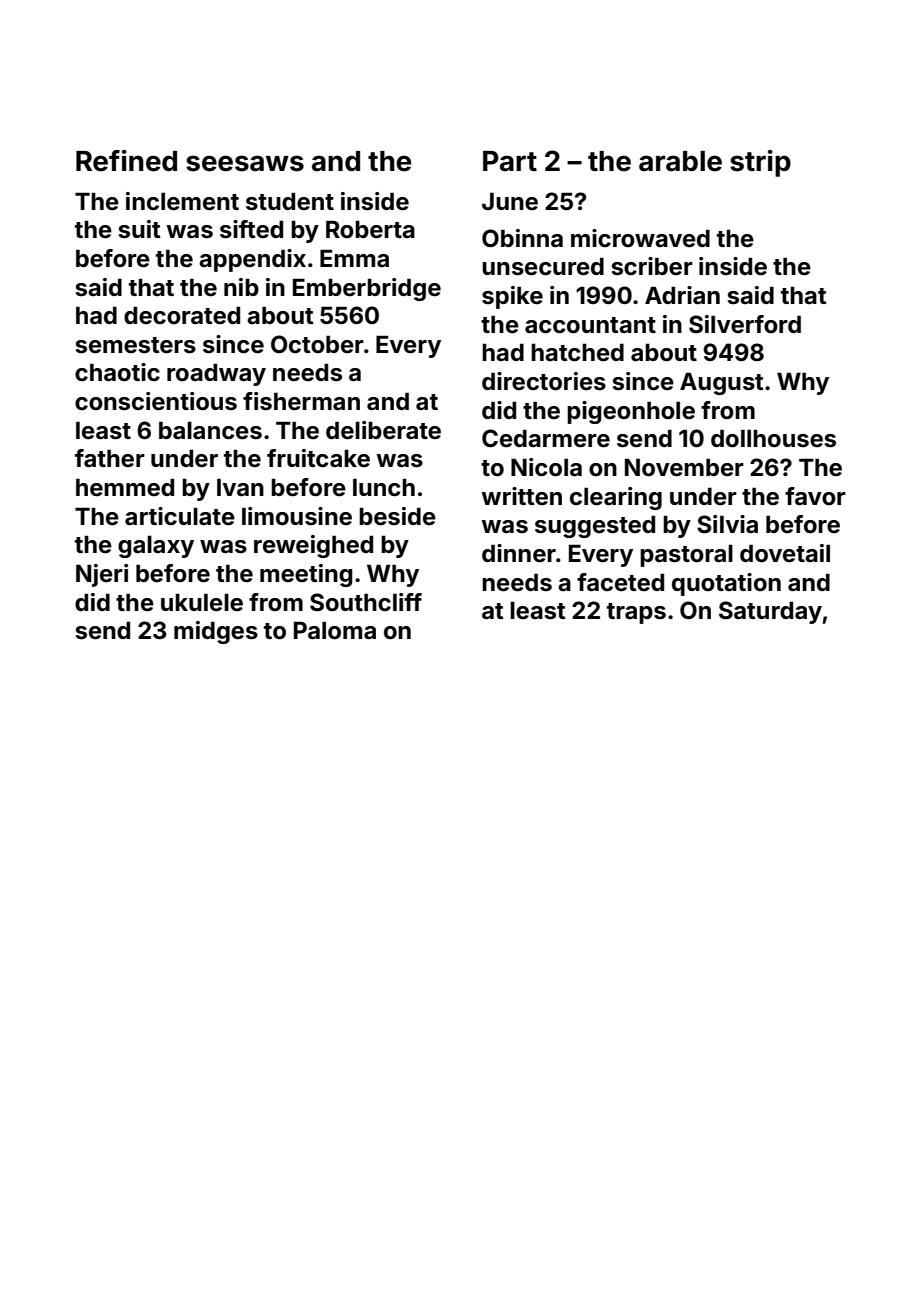 Image resolution: width=924 pixels, height=1311 pixels. Describe the element at coordinates (180, 516) in the document. I see `articulate` at that location.
